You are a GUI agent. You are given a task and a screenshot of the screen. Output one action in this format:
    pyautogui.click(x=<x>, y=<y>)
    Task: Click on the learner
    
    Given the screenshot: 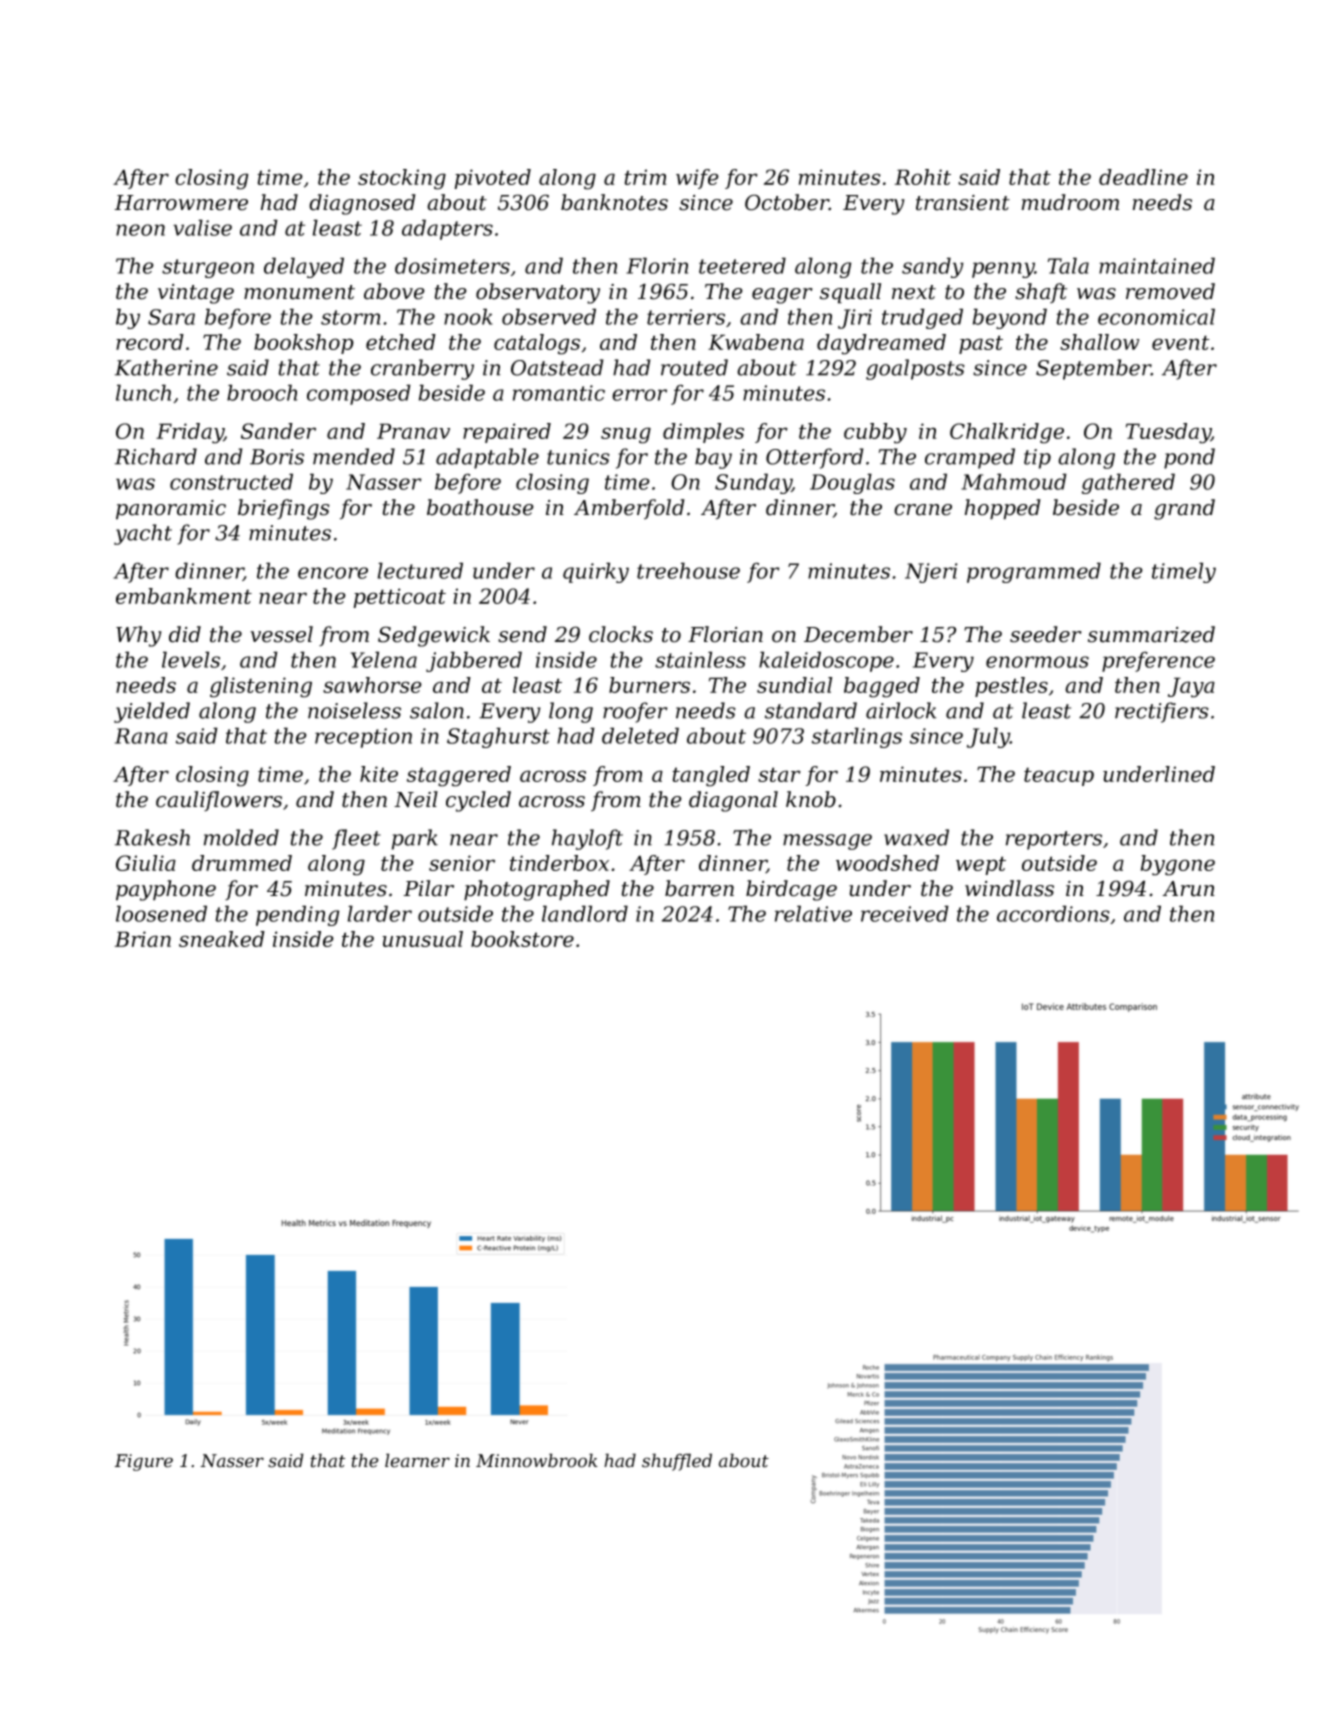 What is the action you would take?
    pyautogui.click(x=417, y=1460)
